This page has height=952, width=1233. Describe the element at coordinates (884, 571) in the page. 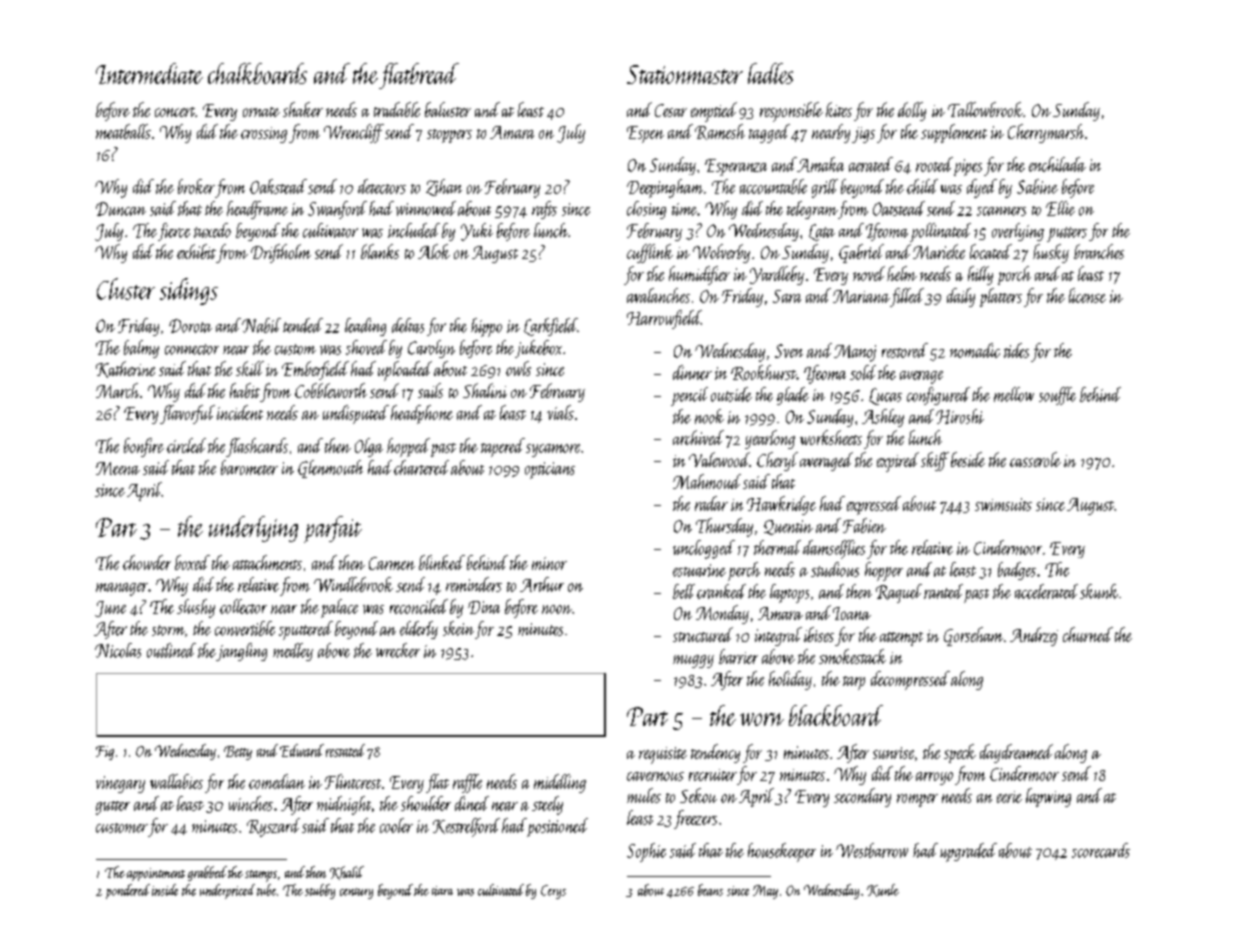

I see `hopper` at that location.
